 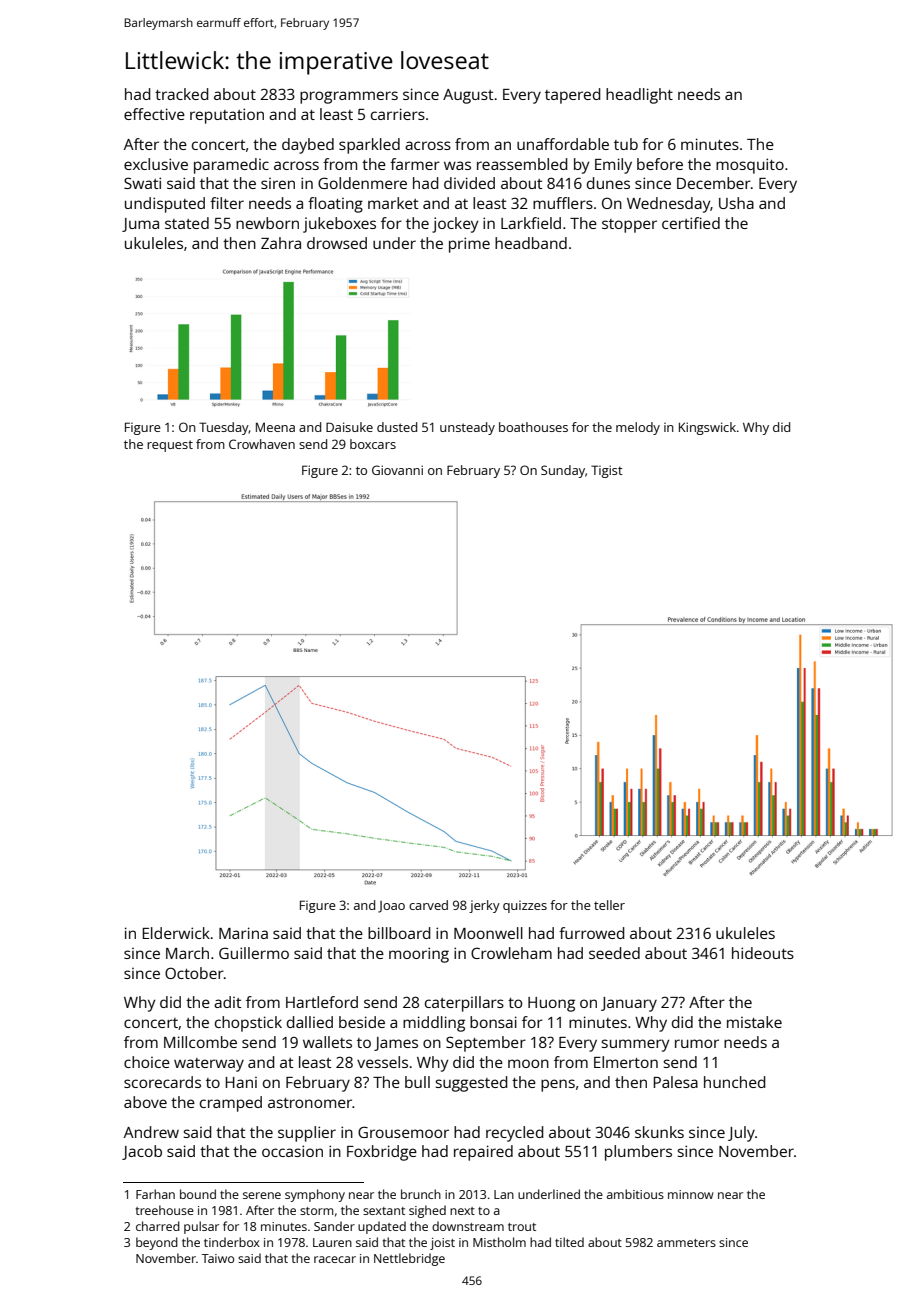 I want to click on prime, so click(x=469, y=245).
